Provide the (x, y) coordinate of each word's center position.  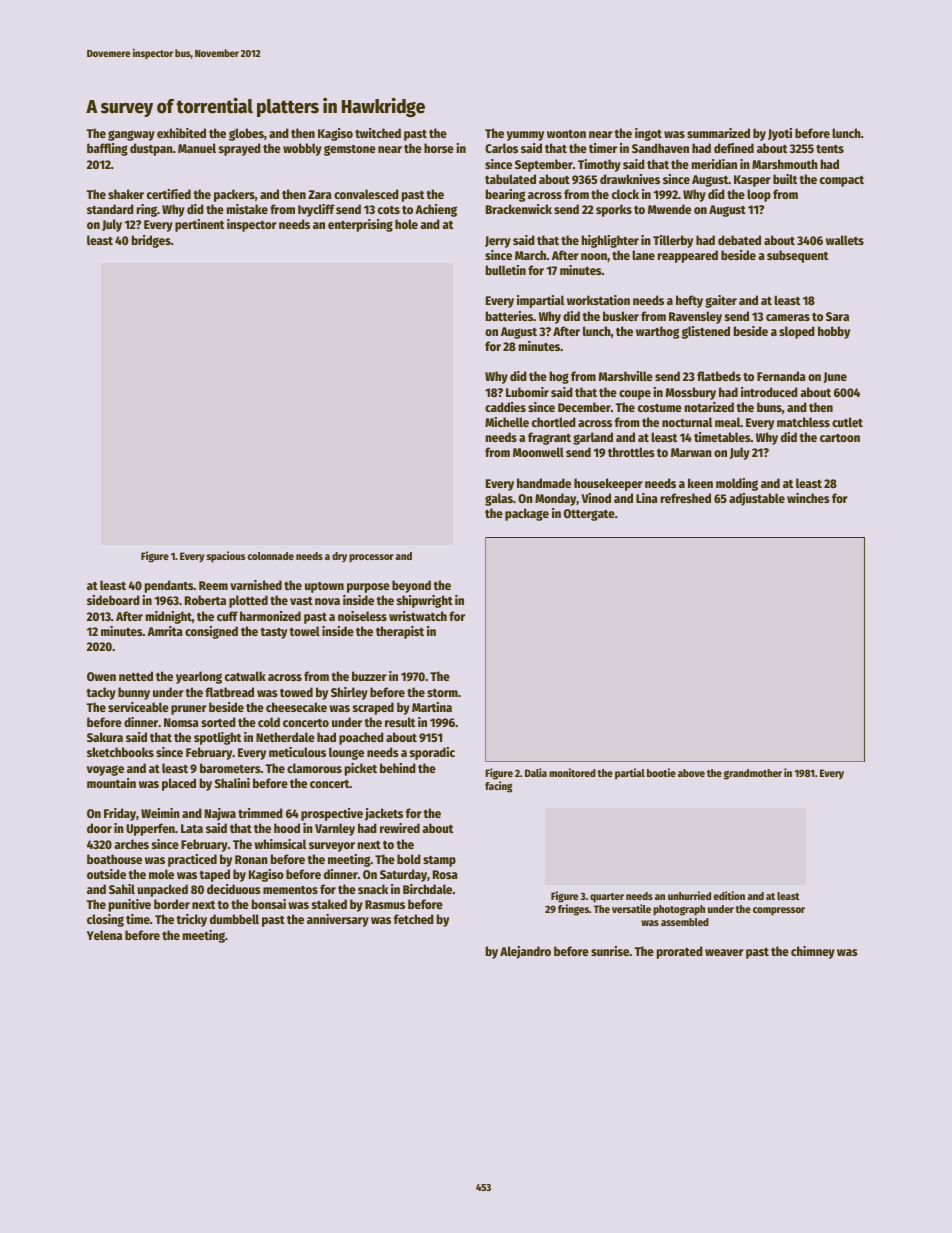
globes (246, 134)
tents (830, 149)
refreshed (686, 498)
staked (329, 904)
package (527, 514)
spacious (226, 557)
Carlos (501, 148)
